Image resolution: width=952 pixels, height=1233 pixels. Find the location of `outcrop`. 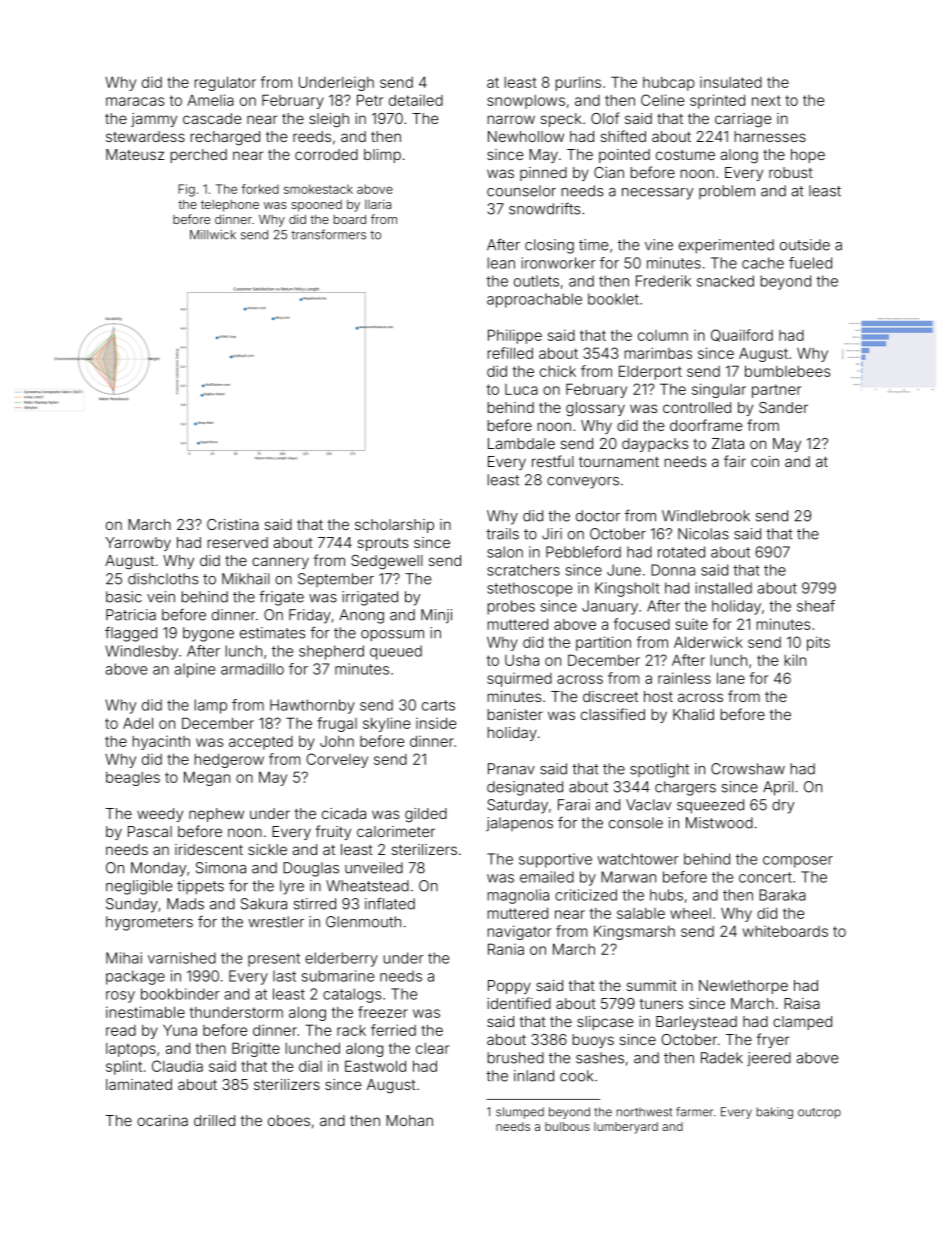

outcrop is located at coordinates (819, 1113).
